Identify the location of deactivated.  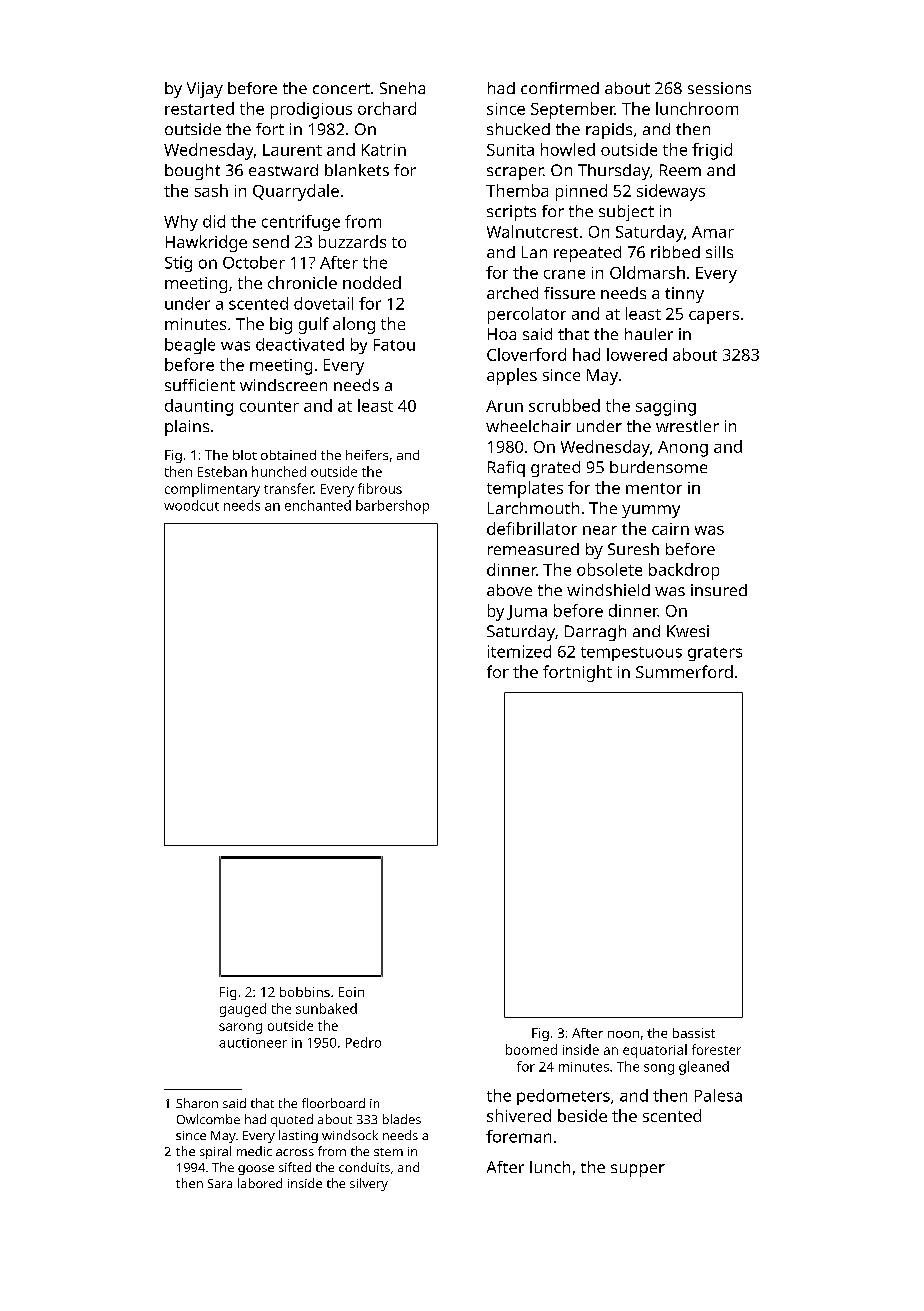
(300, 344).
